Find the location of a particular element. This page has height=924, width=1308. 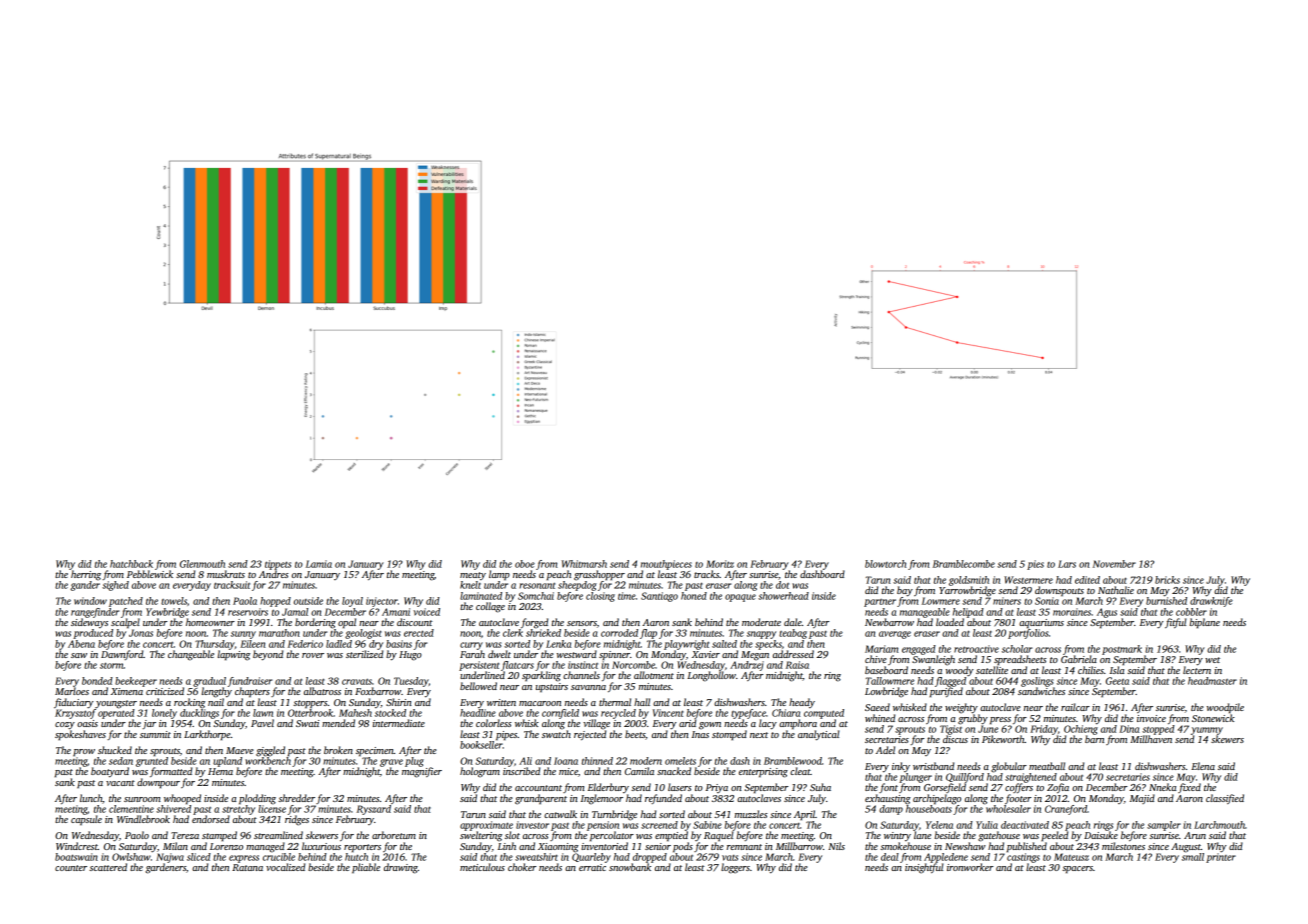

computed is located at coordinates (824, 714).
